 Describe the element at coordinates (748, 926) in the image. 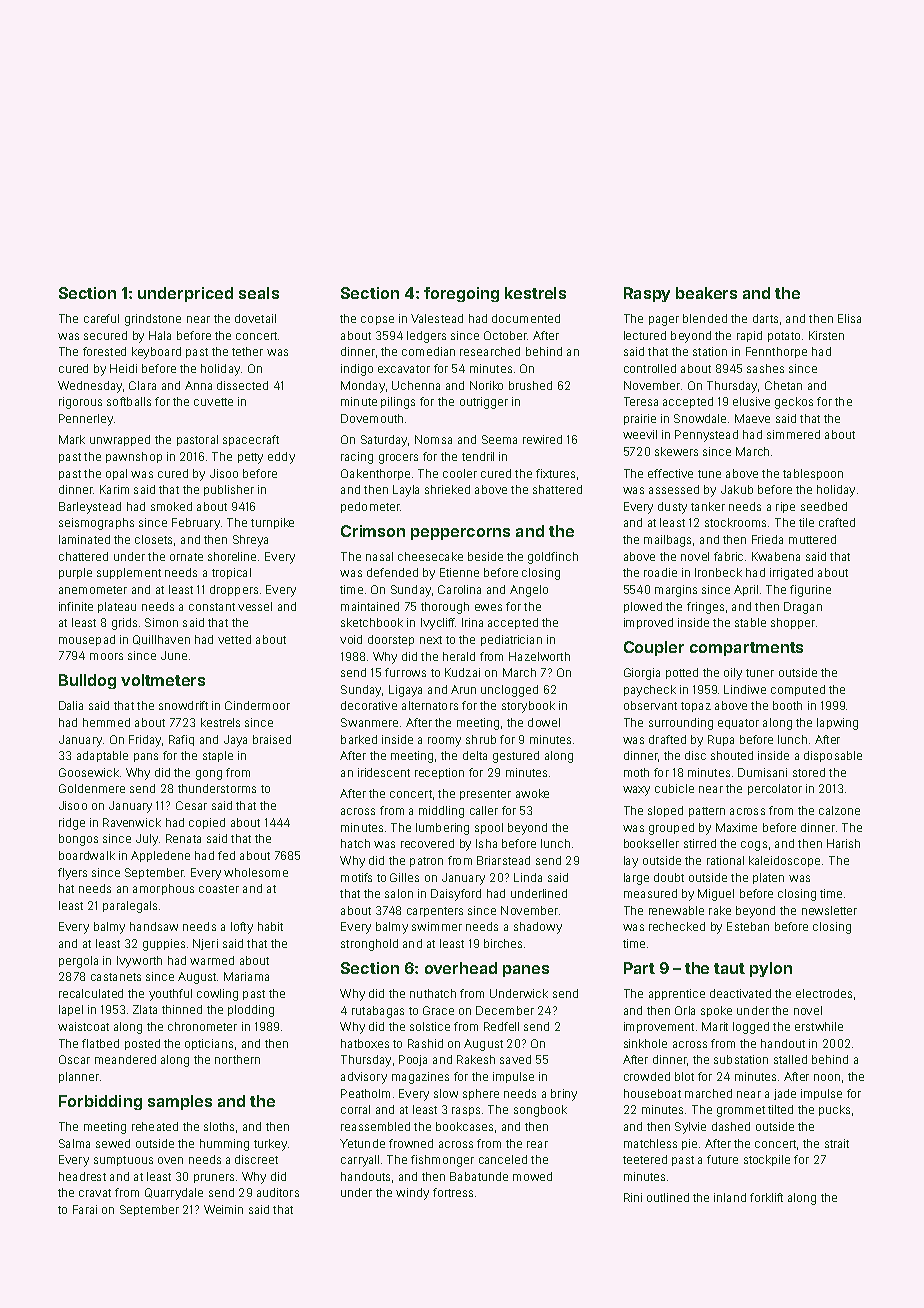

I see `Esteban` at that location.
